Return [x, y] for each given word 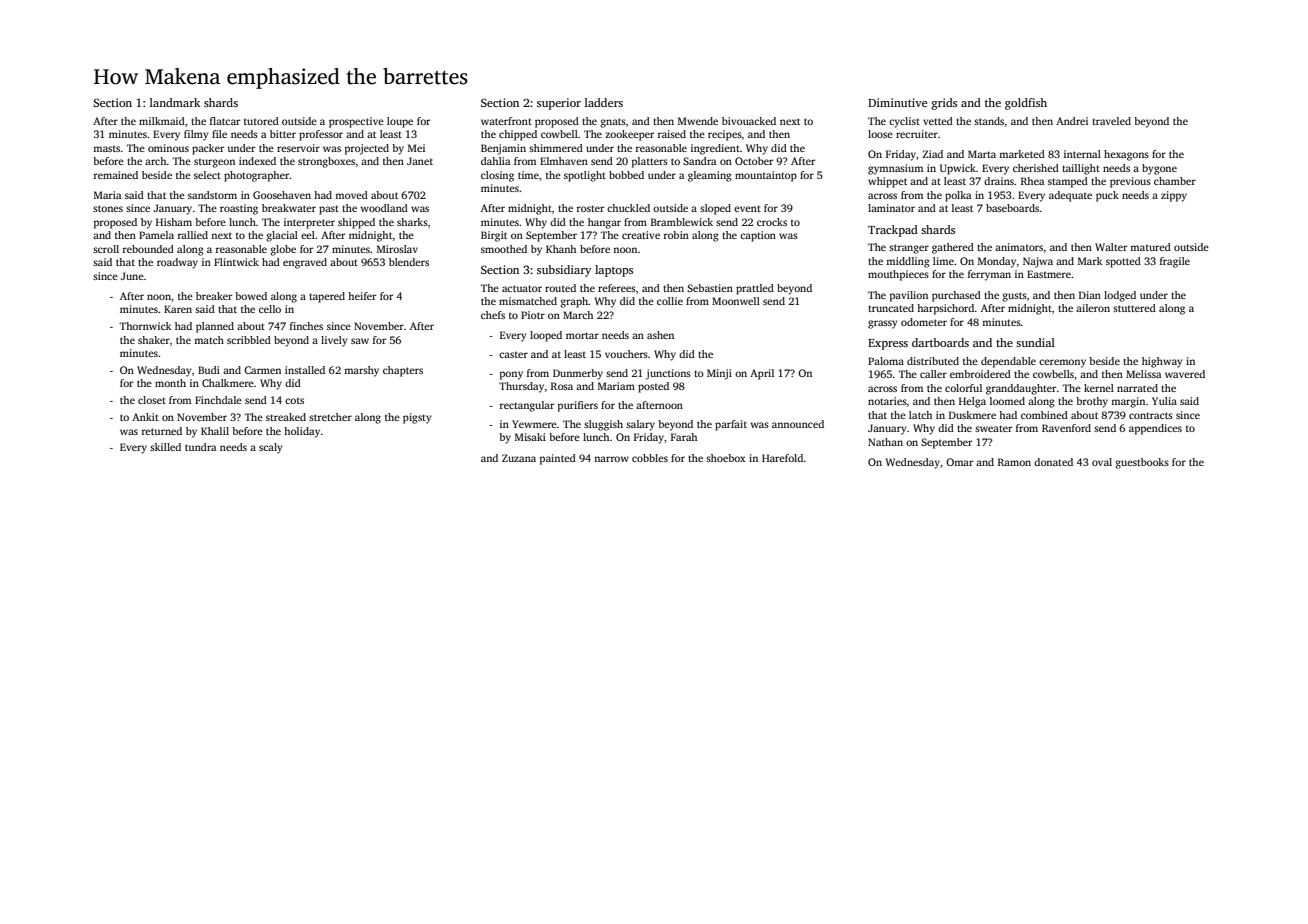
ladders [604, 102]
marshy [361, 371]
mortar [582, 335]
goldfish [1026, 104]
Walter [1111, 247]
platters [650, 162]
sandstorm [212, 195]
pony [511, 375]
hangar [604, 223]
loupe [400, 122]
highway [1162, 362]
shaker [154, 340]
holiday [302, 432]
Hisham [174, 222]
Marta [982, 154]
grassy [883, 324]
